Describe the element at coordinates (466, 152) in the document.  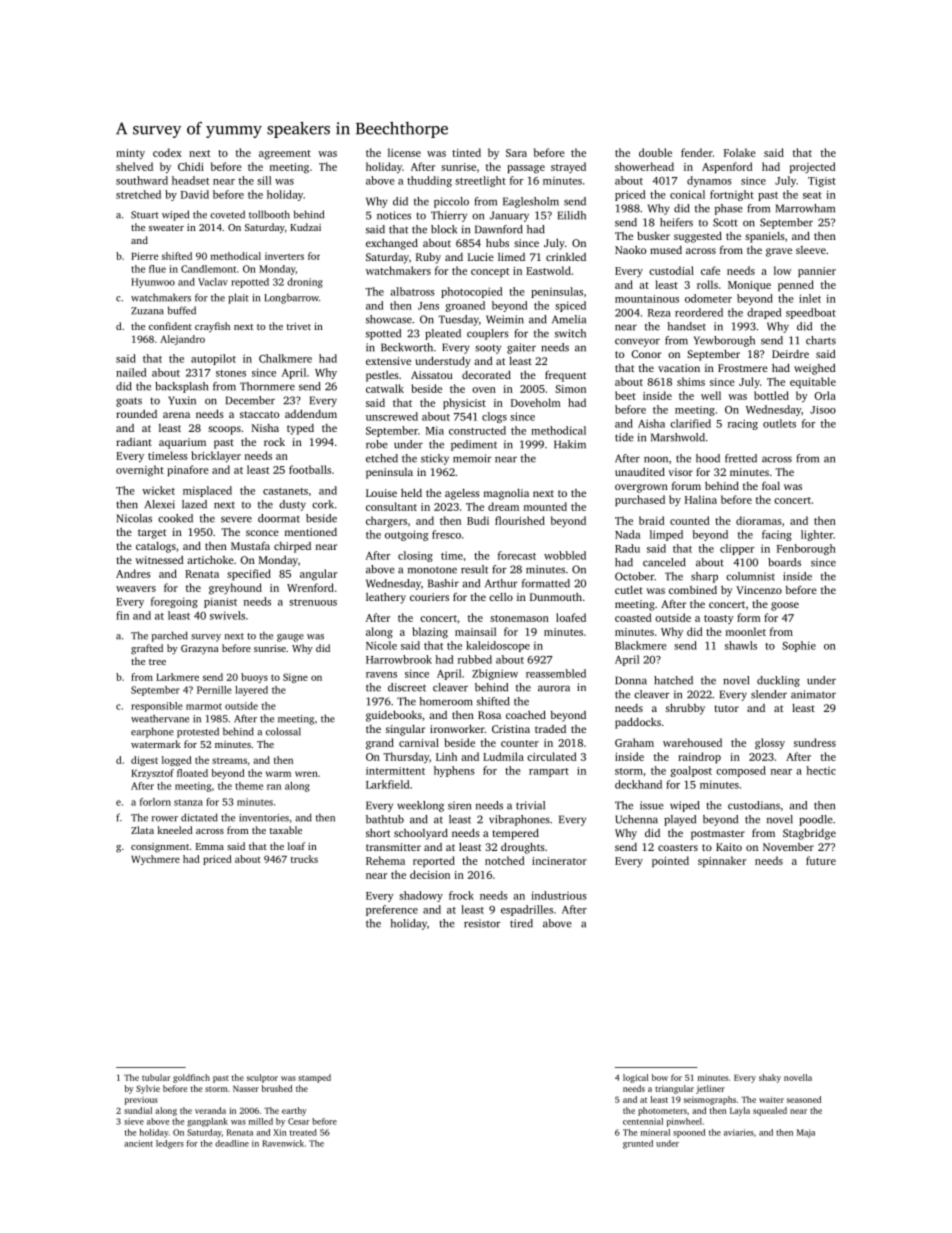
I see `tinted` at that location.
